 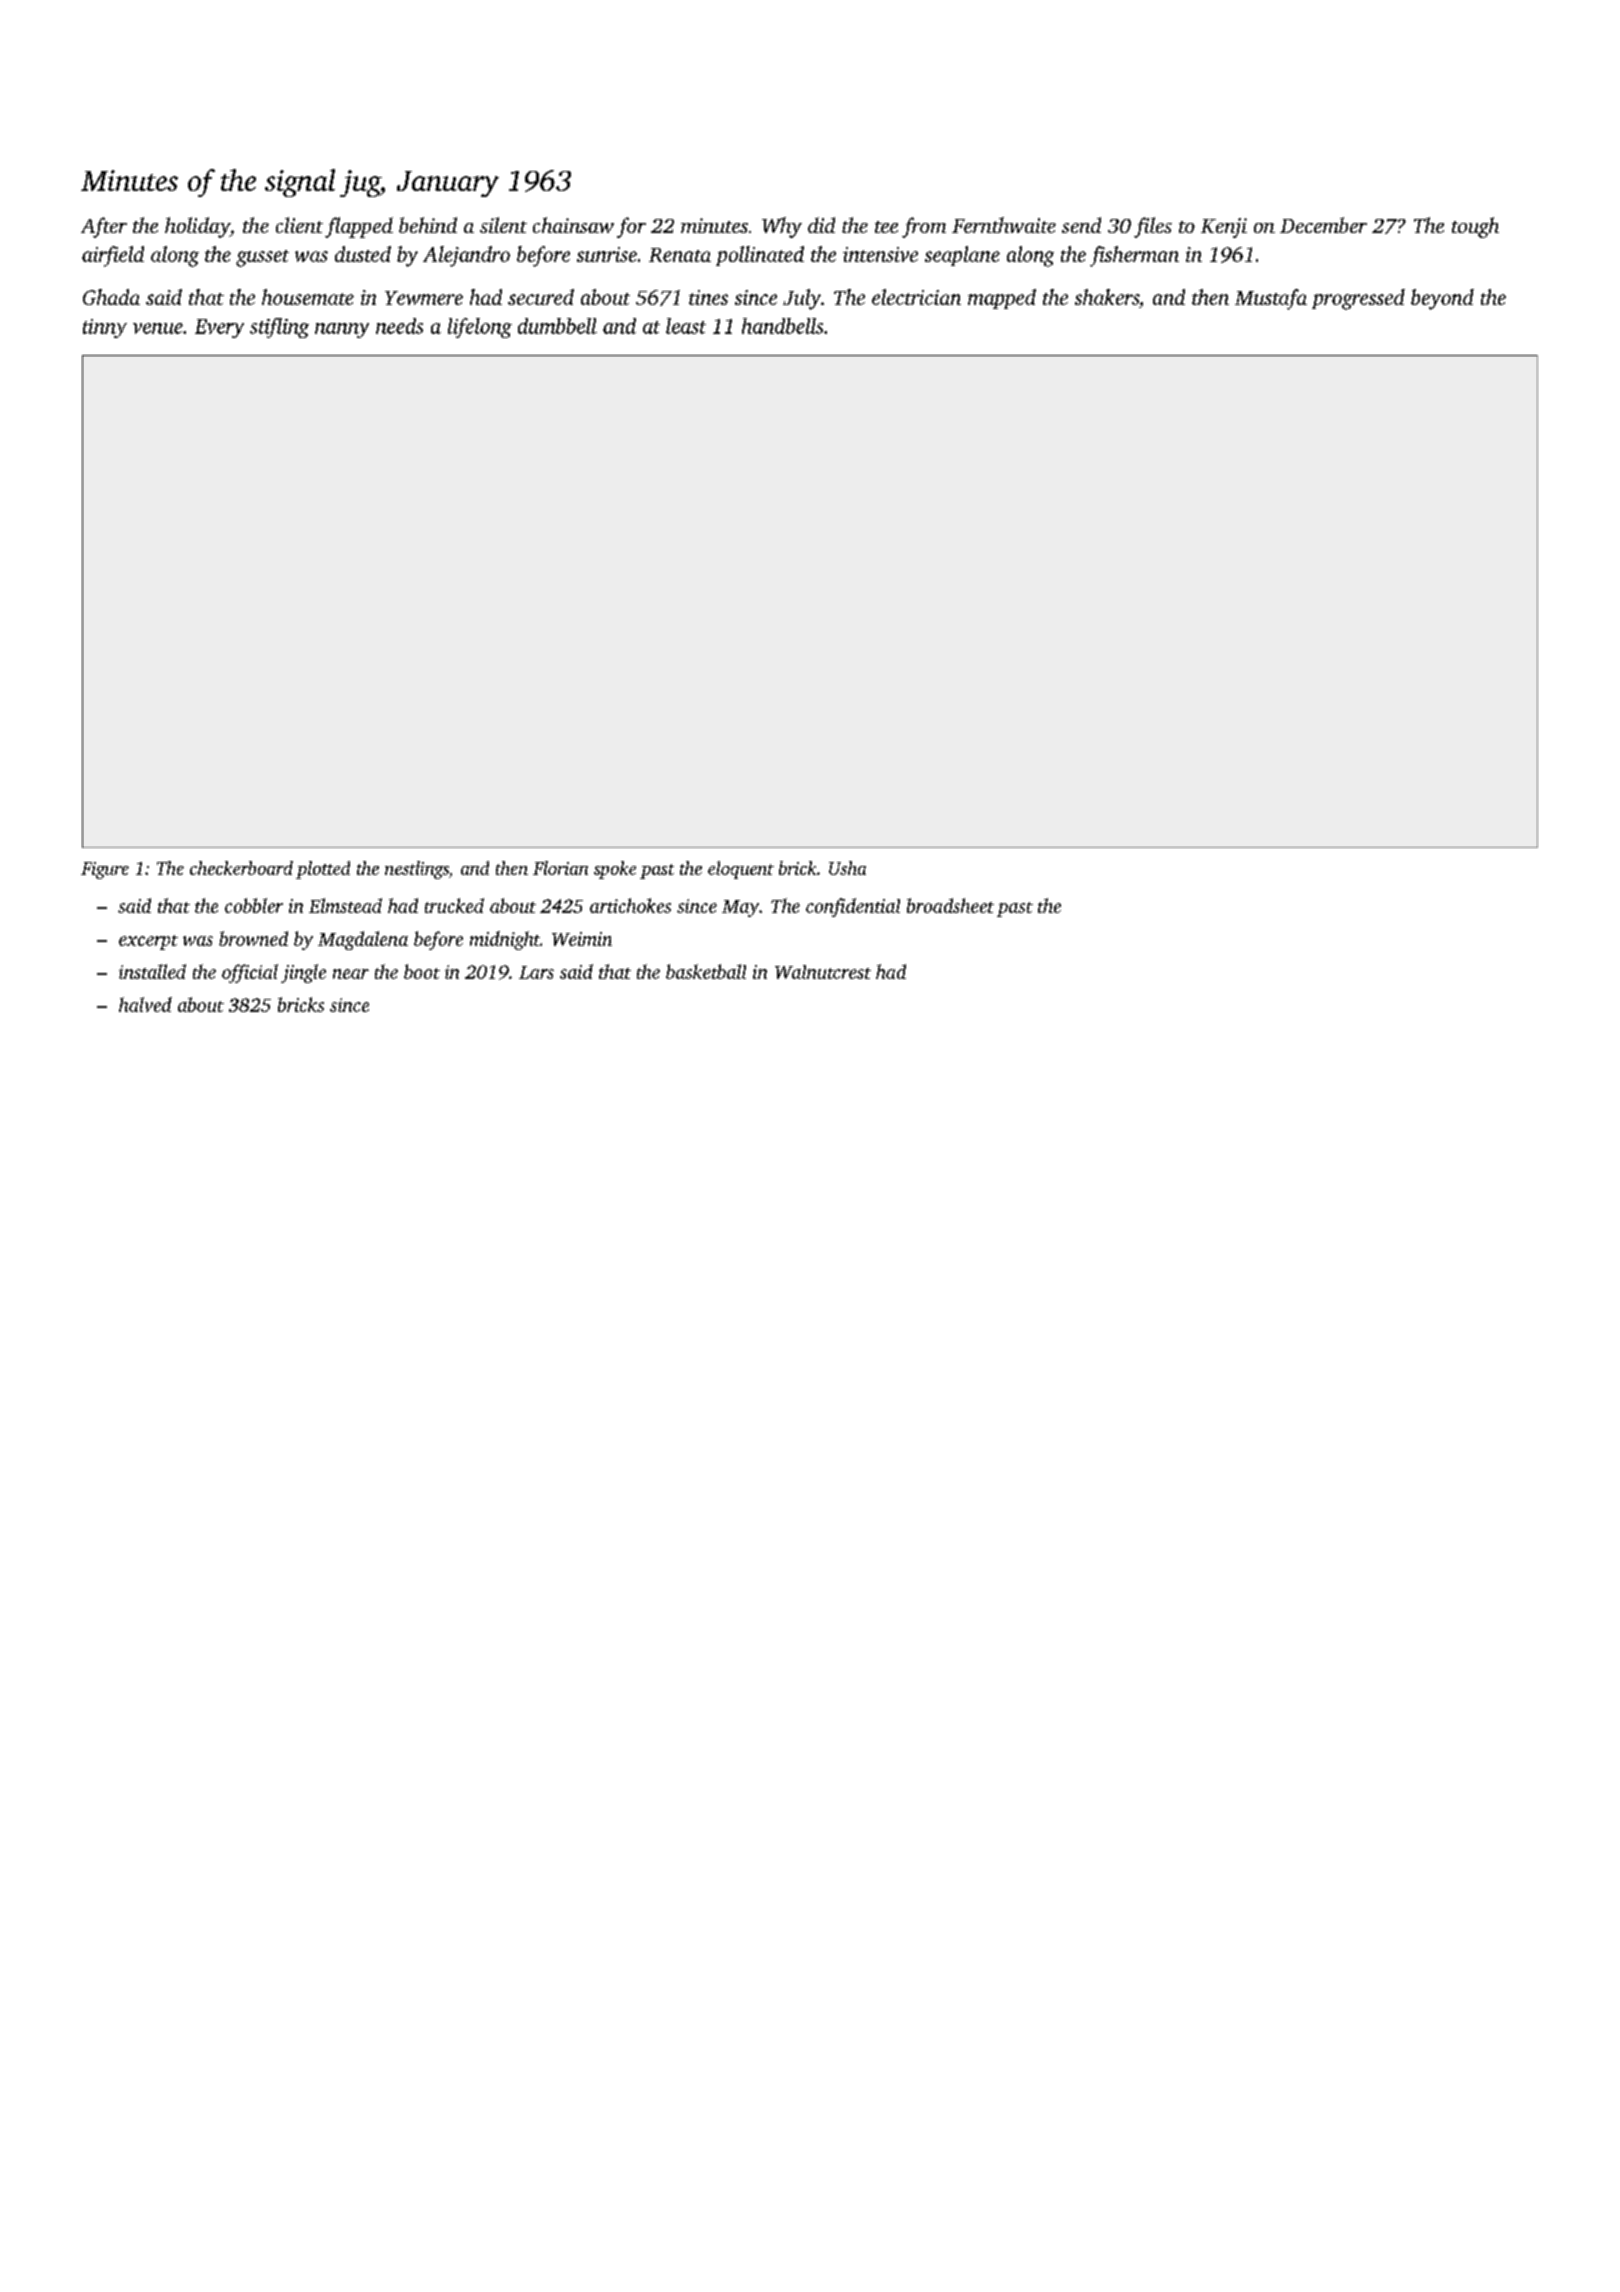 What do you see at coordinates (536, 972) in the screenshot?
I see `Lars` at bounding box center [536, 972].
